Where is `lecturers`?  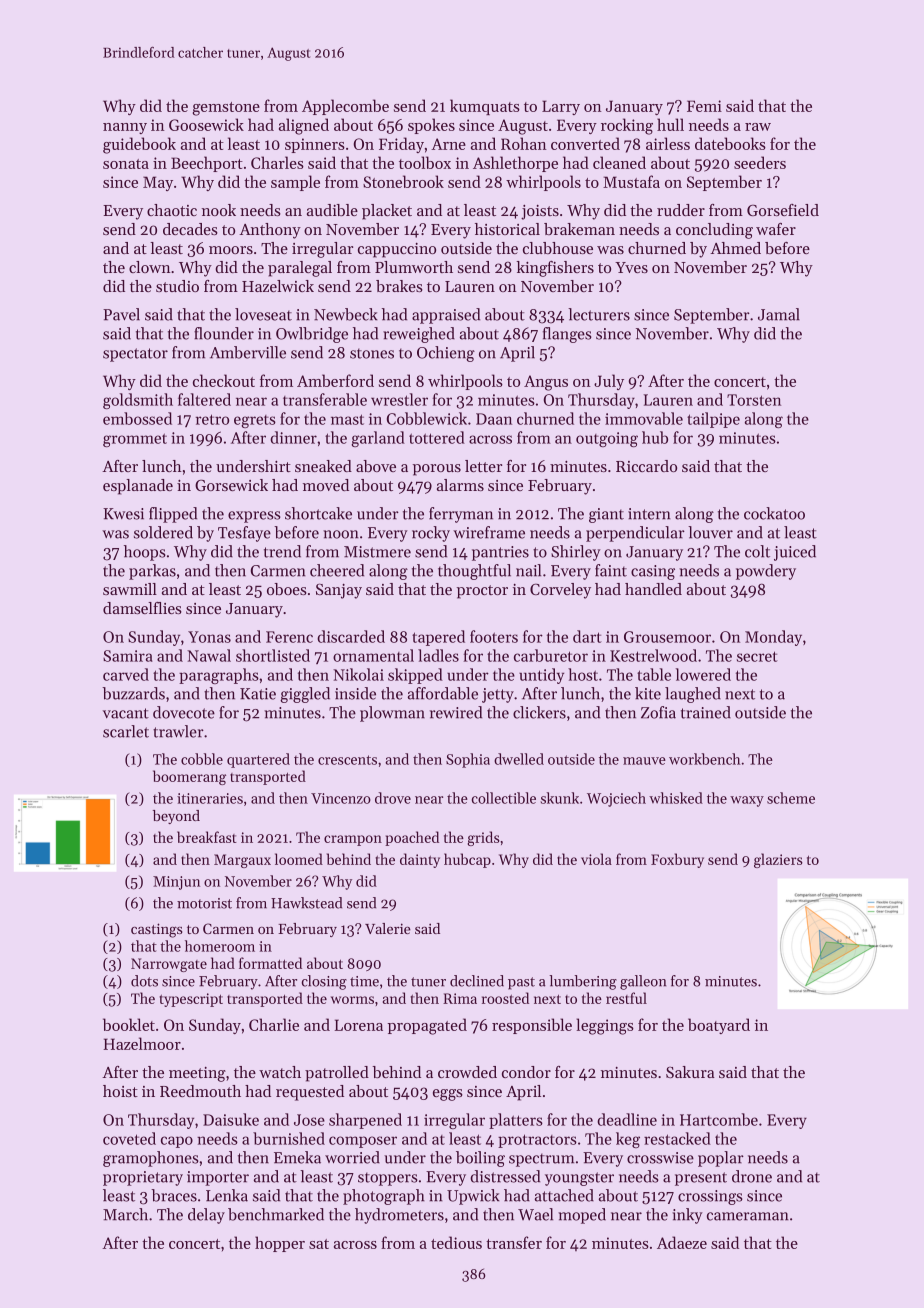 lecturers is located at coordinates (599, 314).
